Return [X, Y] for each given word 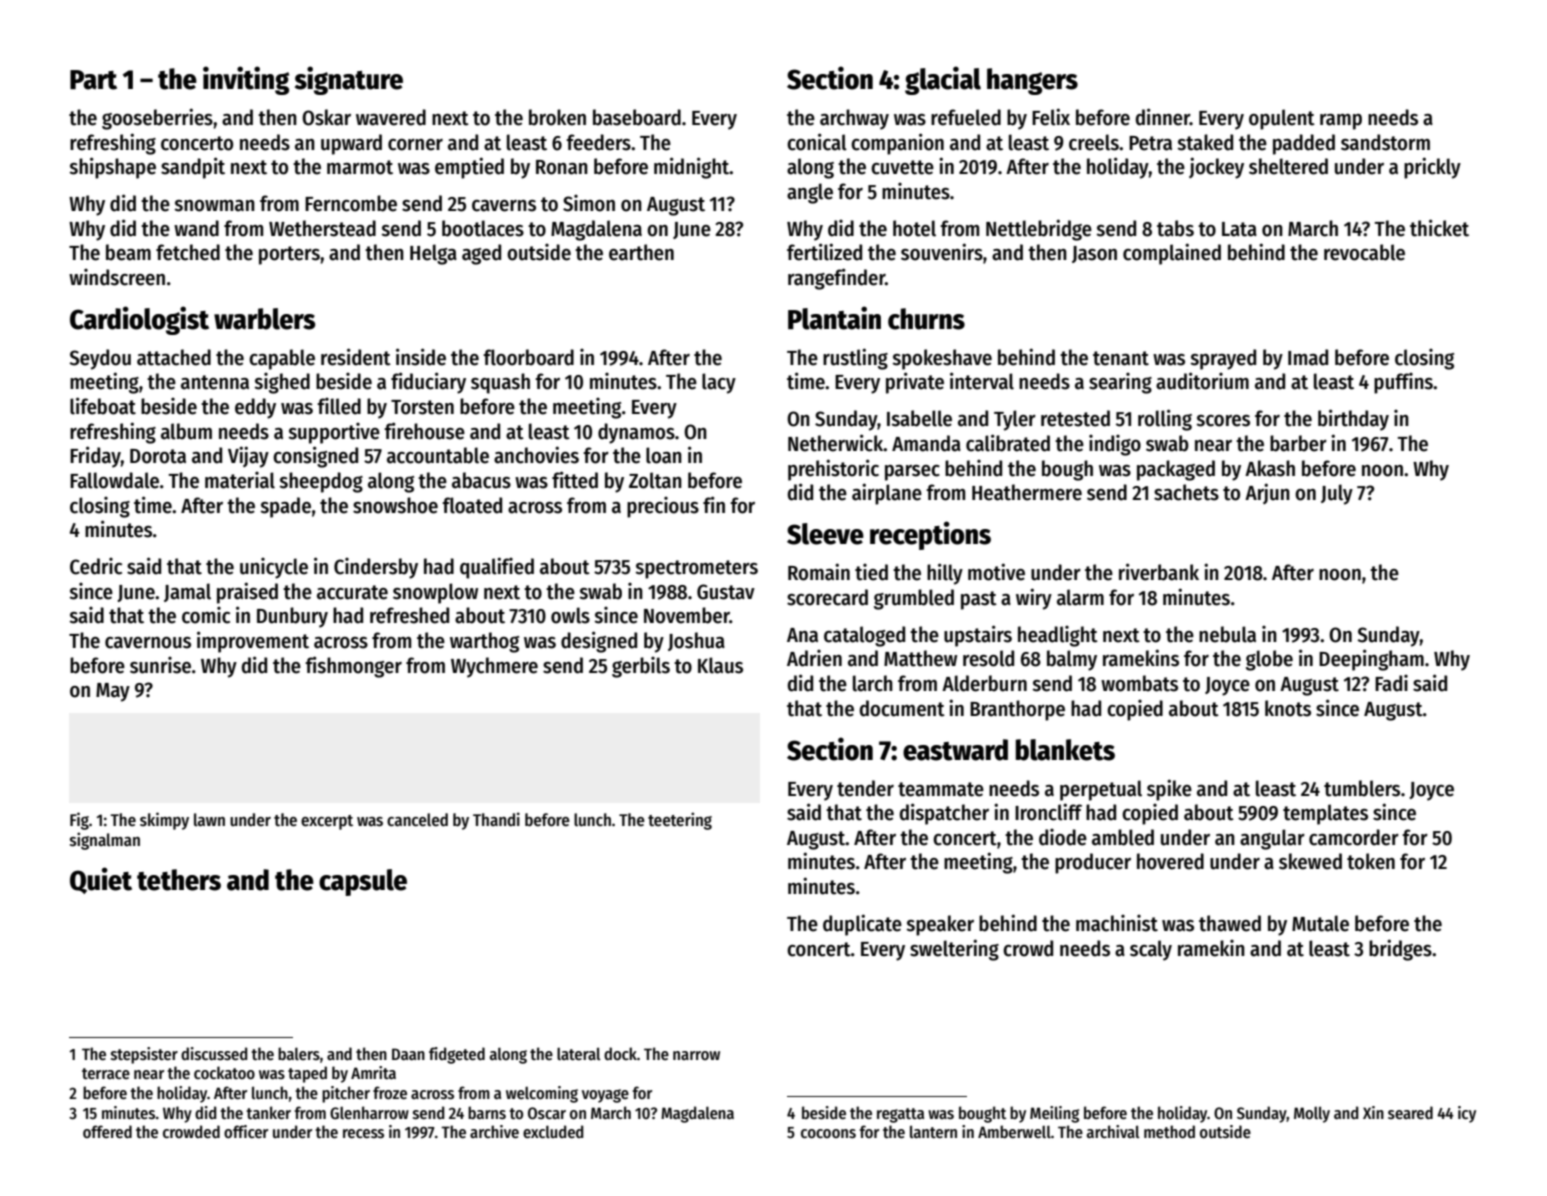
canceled [417, 820]
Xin [1373, 1112]
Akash [1270, 468]
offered [107, 1131]
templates [1325, 814]
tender [865, 788]
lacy [719, 383]
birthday [1353, 420]
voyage [605, 1096]
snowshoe [395, 505]
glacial [943, 80]
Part [93, 80]
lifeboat [103, 406]
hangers [1032, 81]
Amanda [926, 443]
